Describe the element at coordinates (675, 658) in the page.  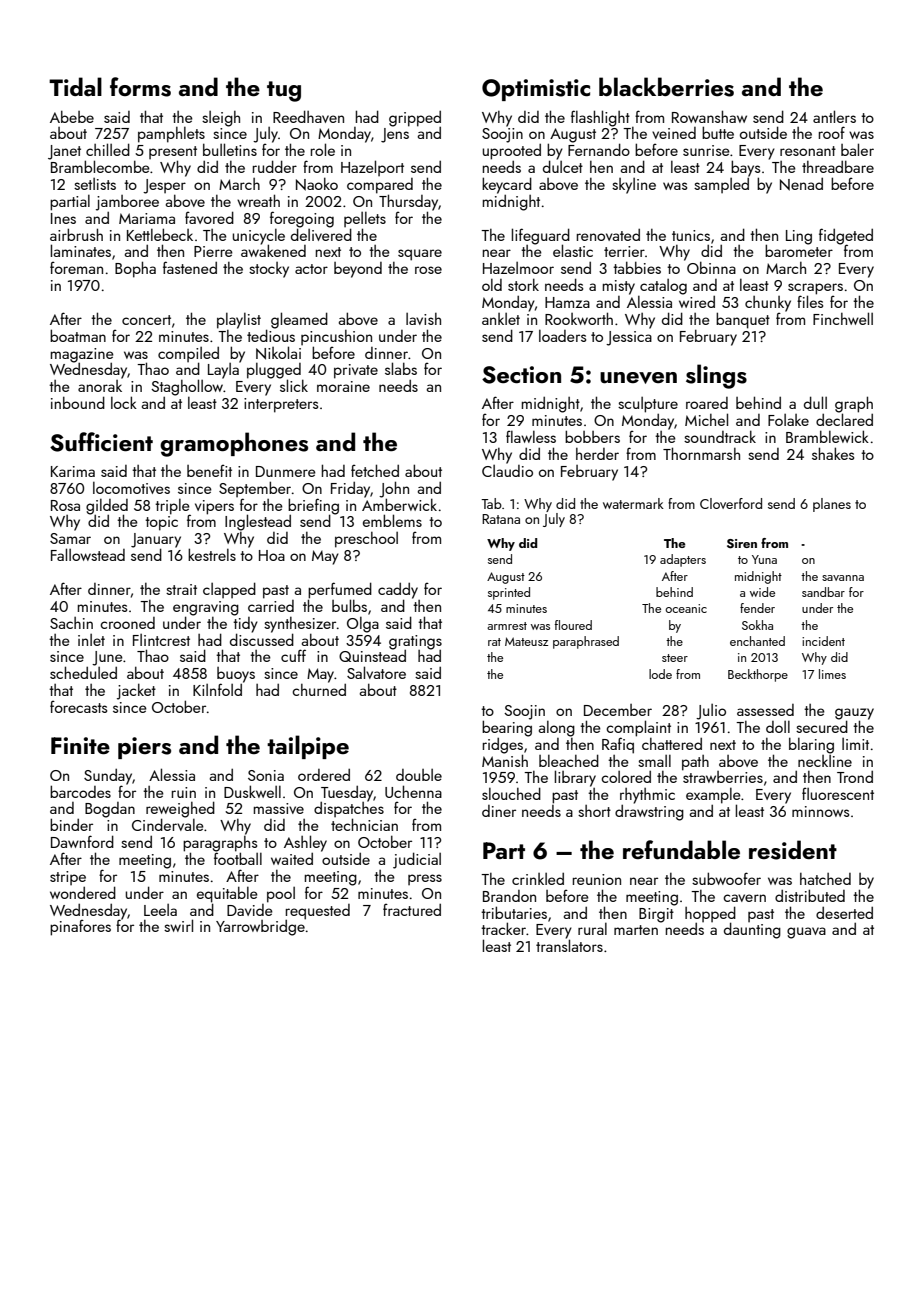
I see `steer` at that location.
